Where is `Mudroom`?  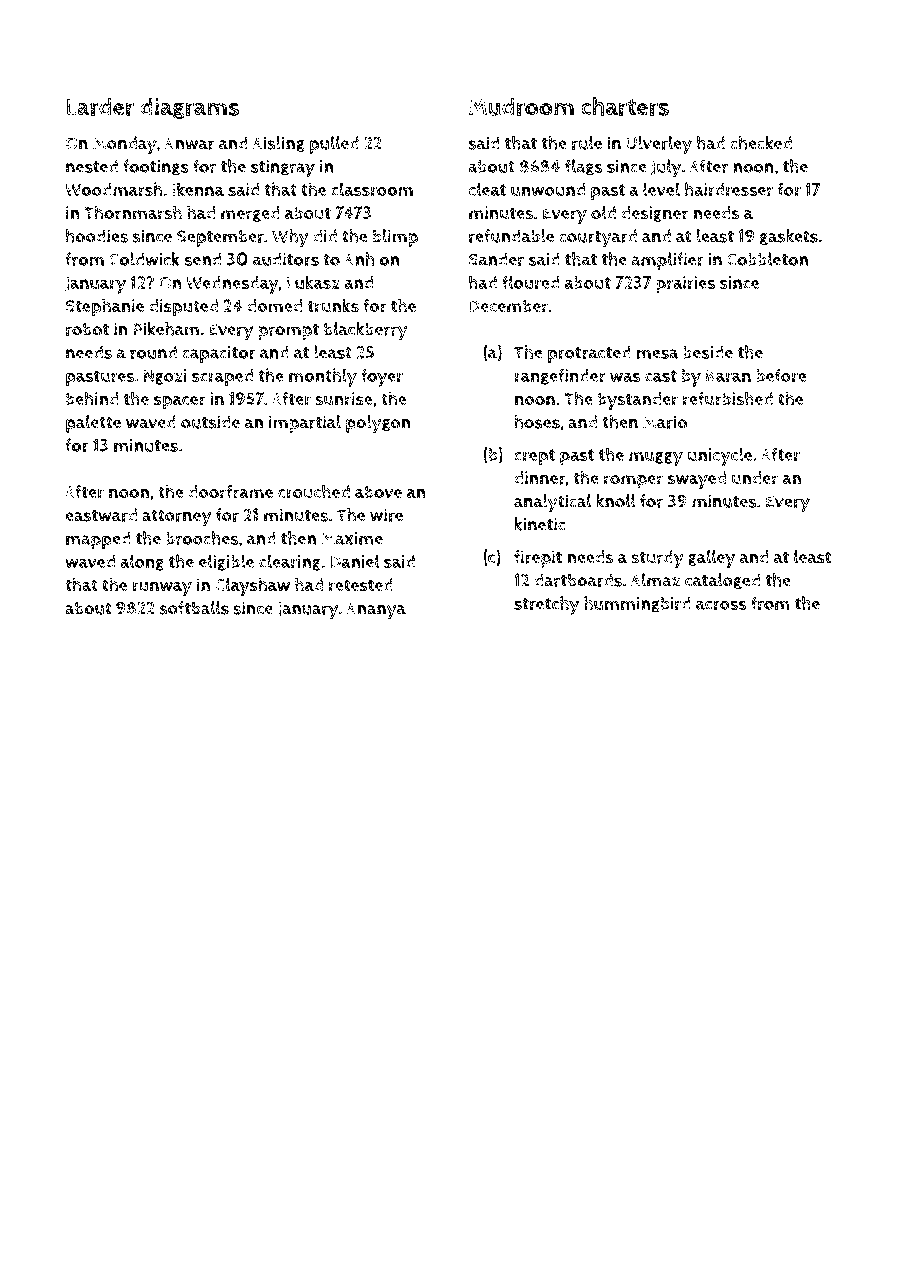 Mudroom is located at coordinates (521, 106).
